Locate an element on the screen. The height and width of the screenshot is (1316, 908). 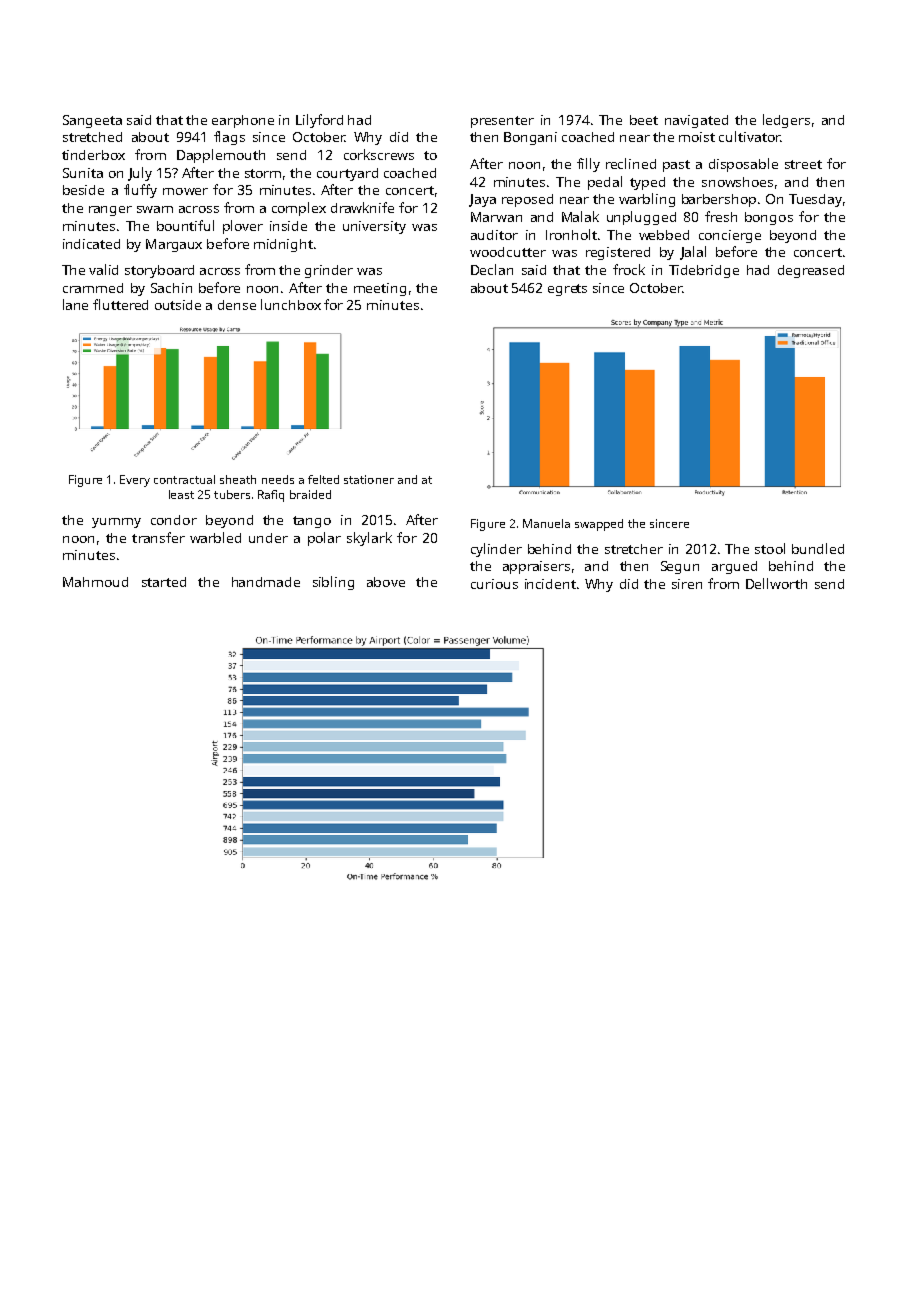
yummy is located at coordinates (116, 523).
